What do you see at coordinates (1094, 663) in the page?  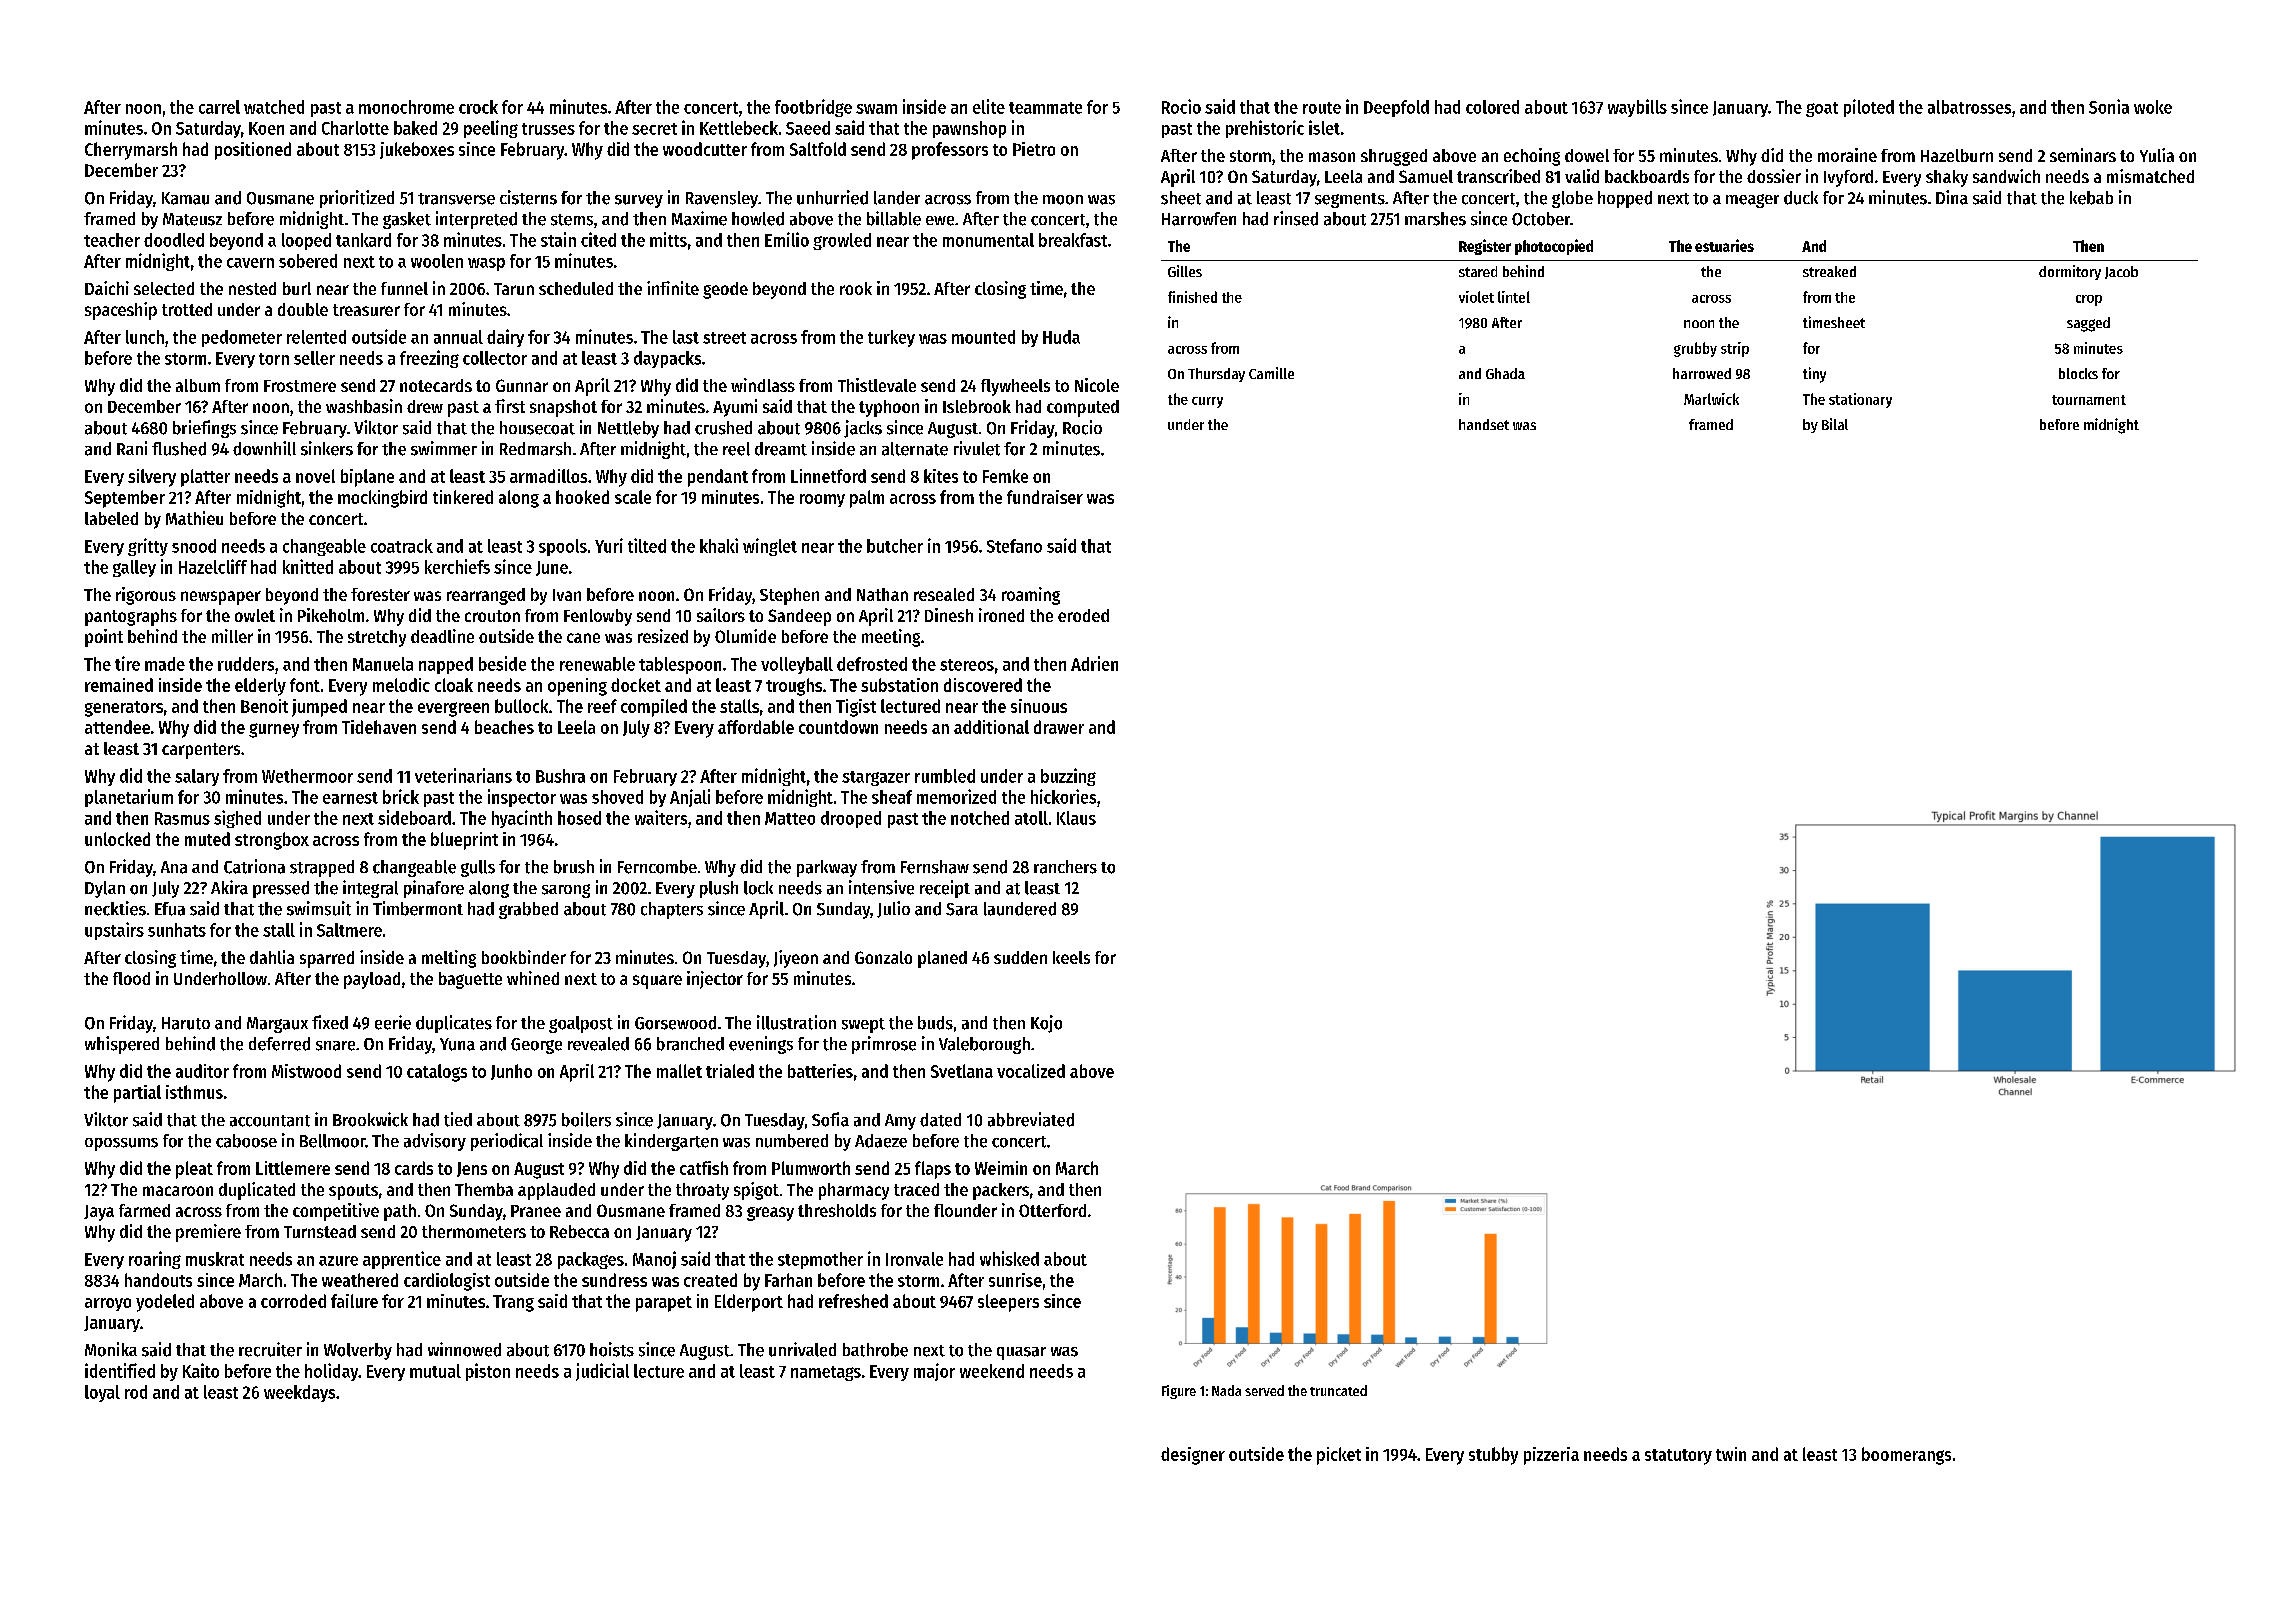 I see `Adrien` at bounding box center [1094, 663].
